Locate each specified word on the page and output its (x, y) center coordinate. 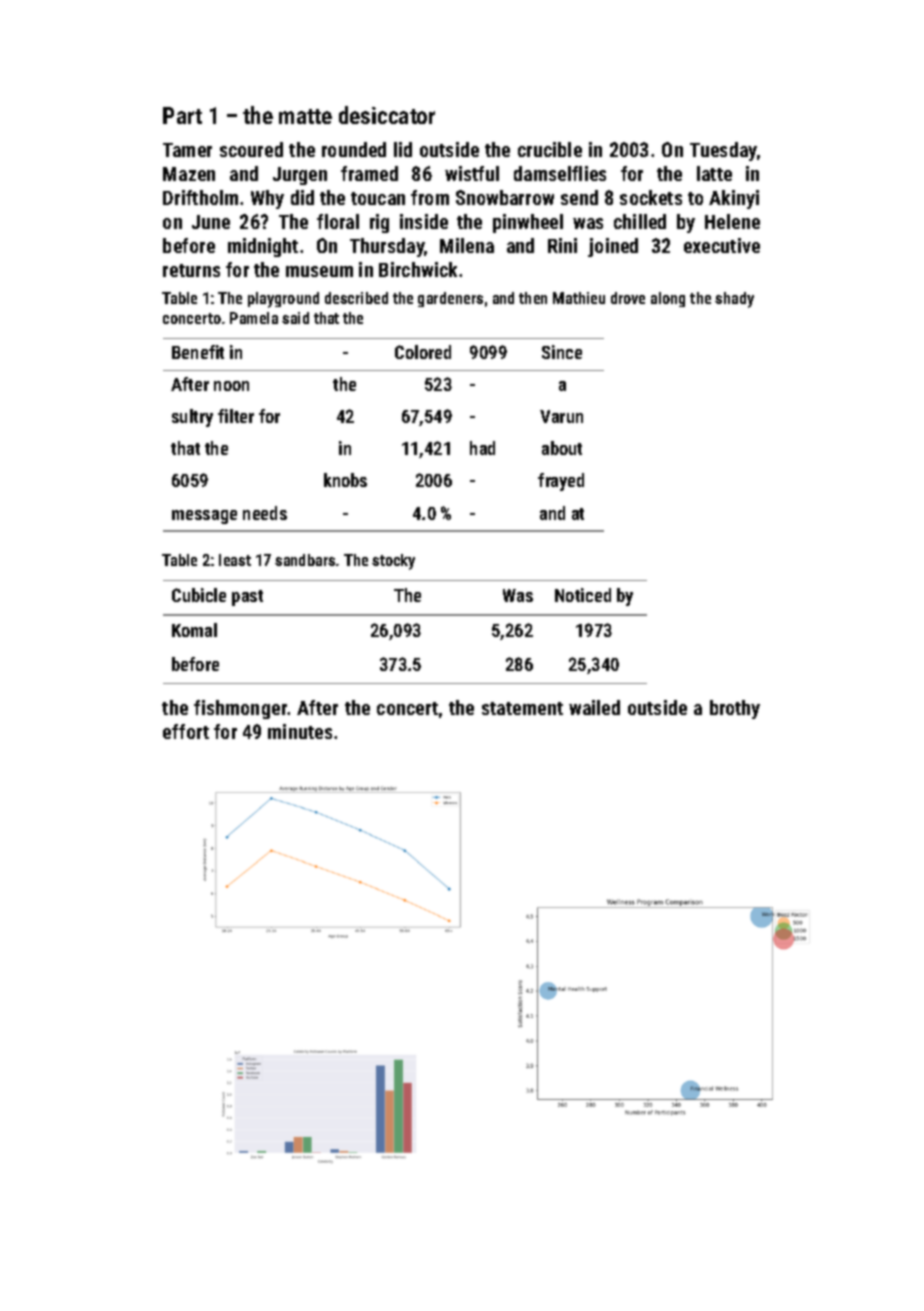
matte (305, 116)
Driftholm (200, 197)
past (247, 598)
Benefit (198, 352)
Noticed (583, 595)
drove (628, 298)
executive (722, 245)
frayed (561, 482)
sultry (192, 418)
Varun (561, 416)
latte (714, 173)
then (533, 298)
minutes (300, 731)
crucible (550, 149)
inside (424, 221)
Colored (423, 352)
